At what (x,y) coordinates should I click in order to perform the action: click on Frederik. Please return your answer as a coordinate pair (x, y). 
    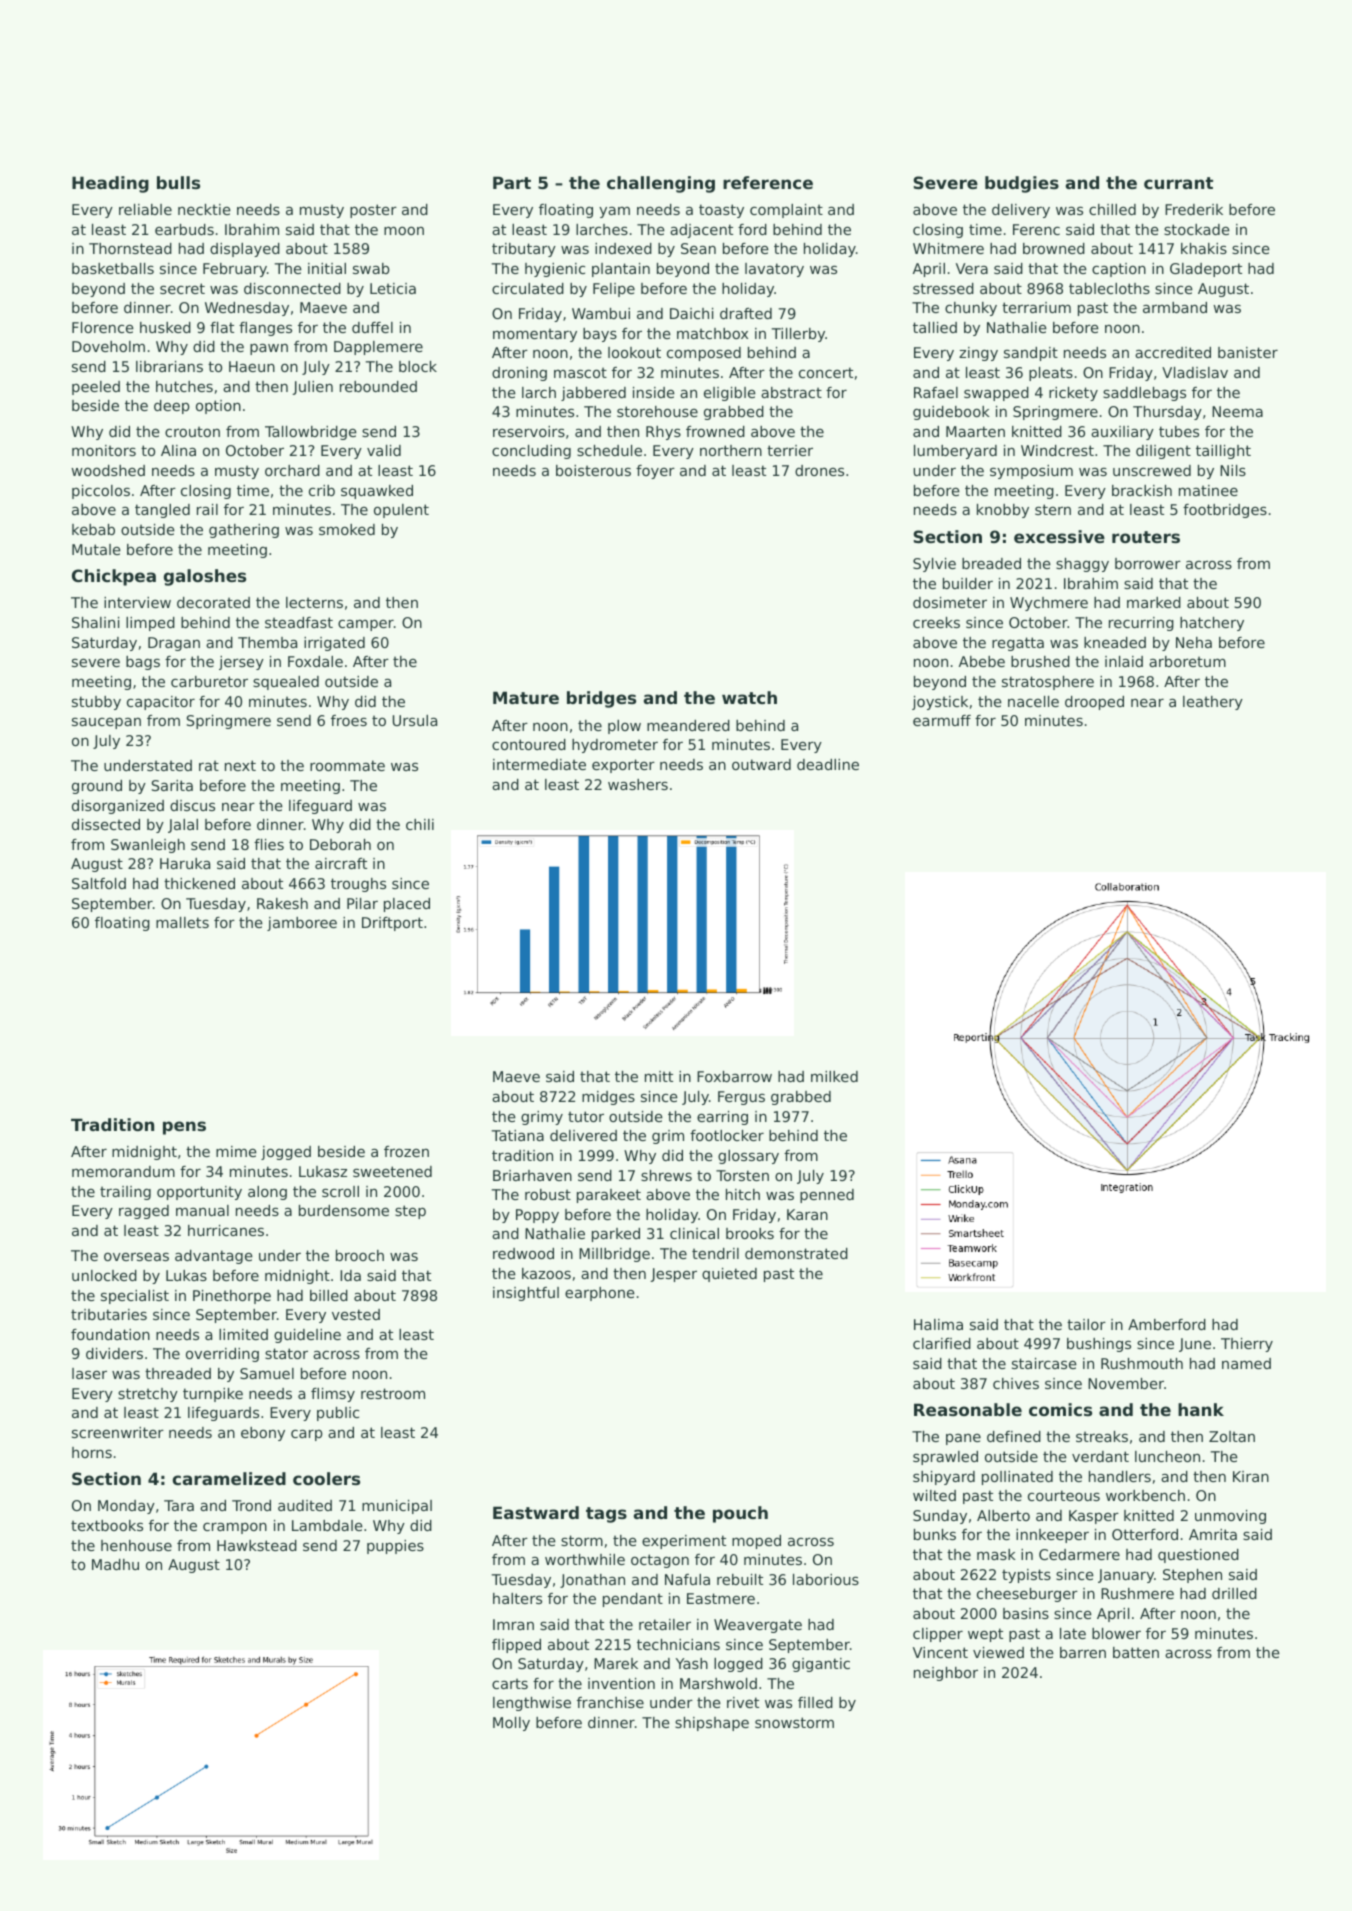
    Looking at the image, I should click on (1194, 209).
